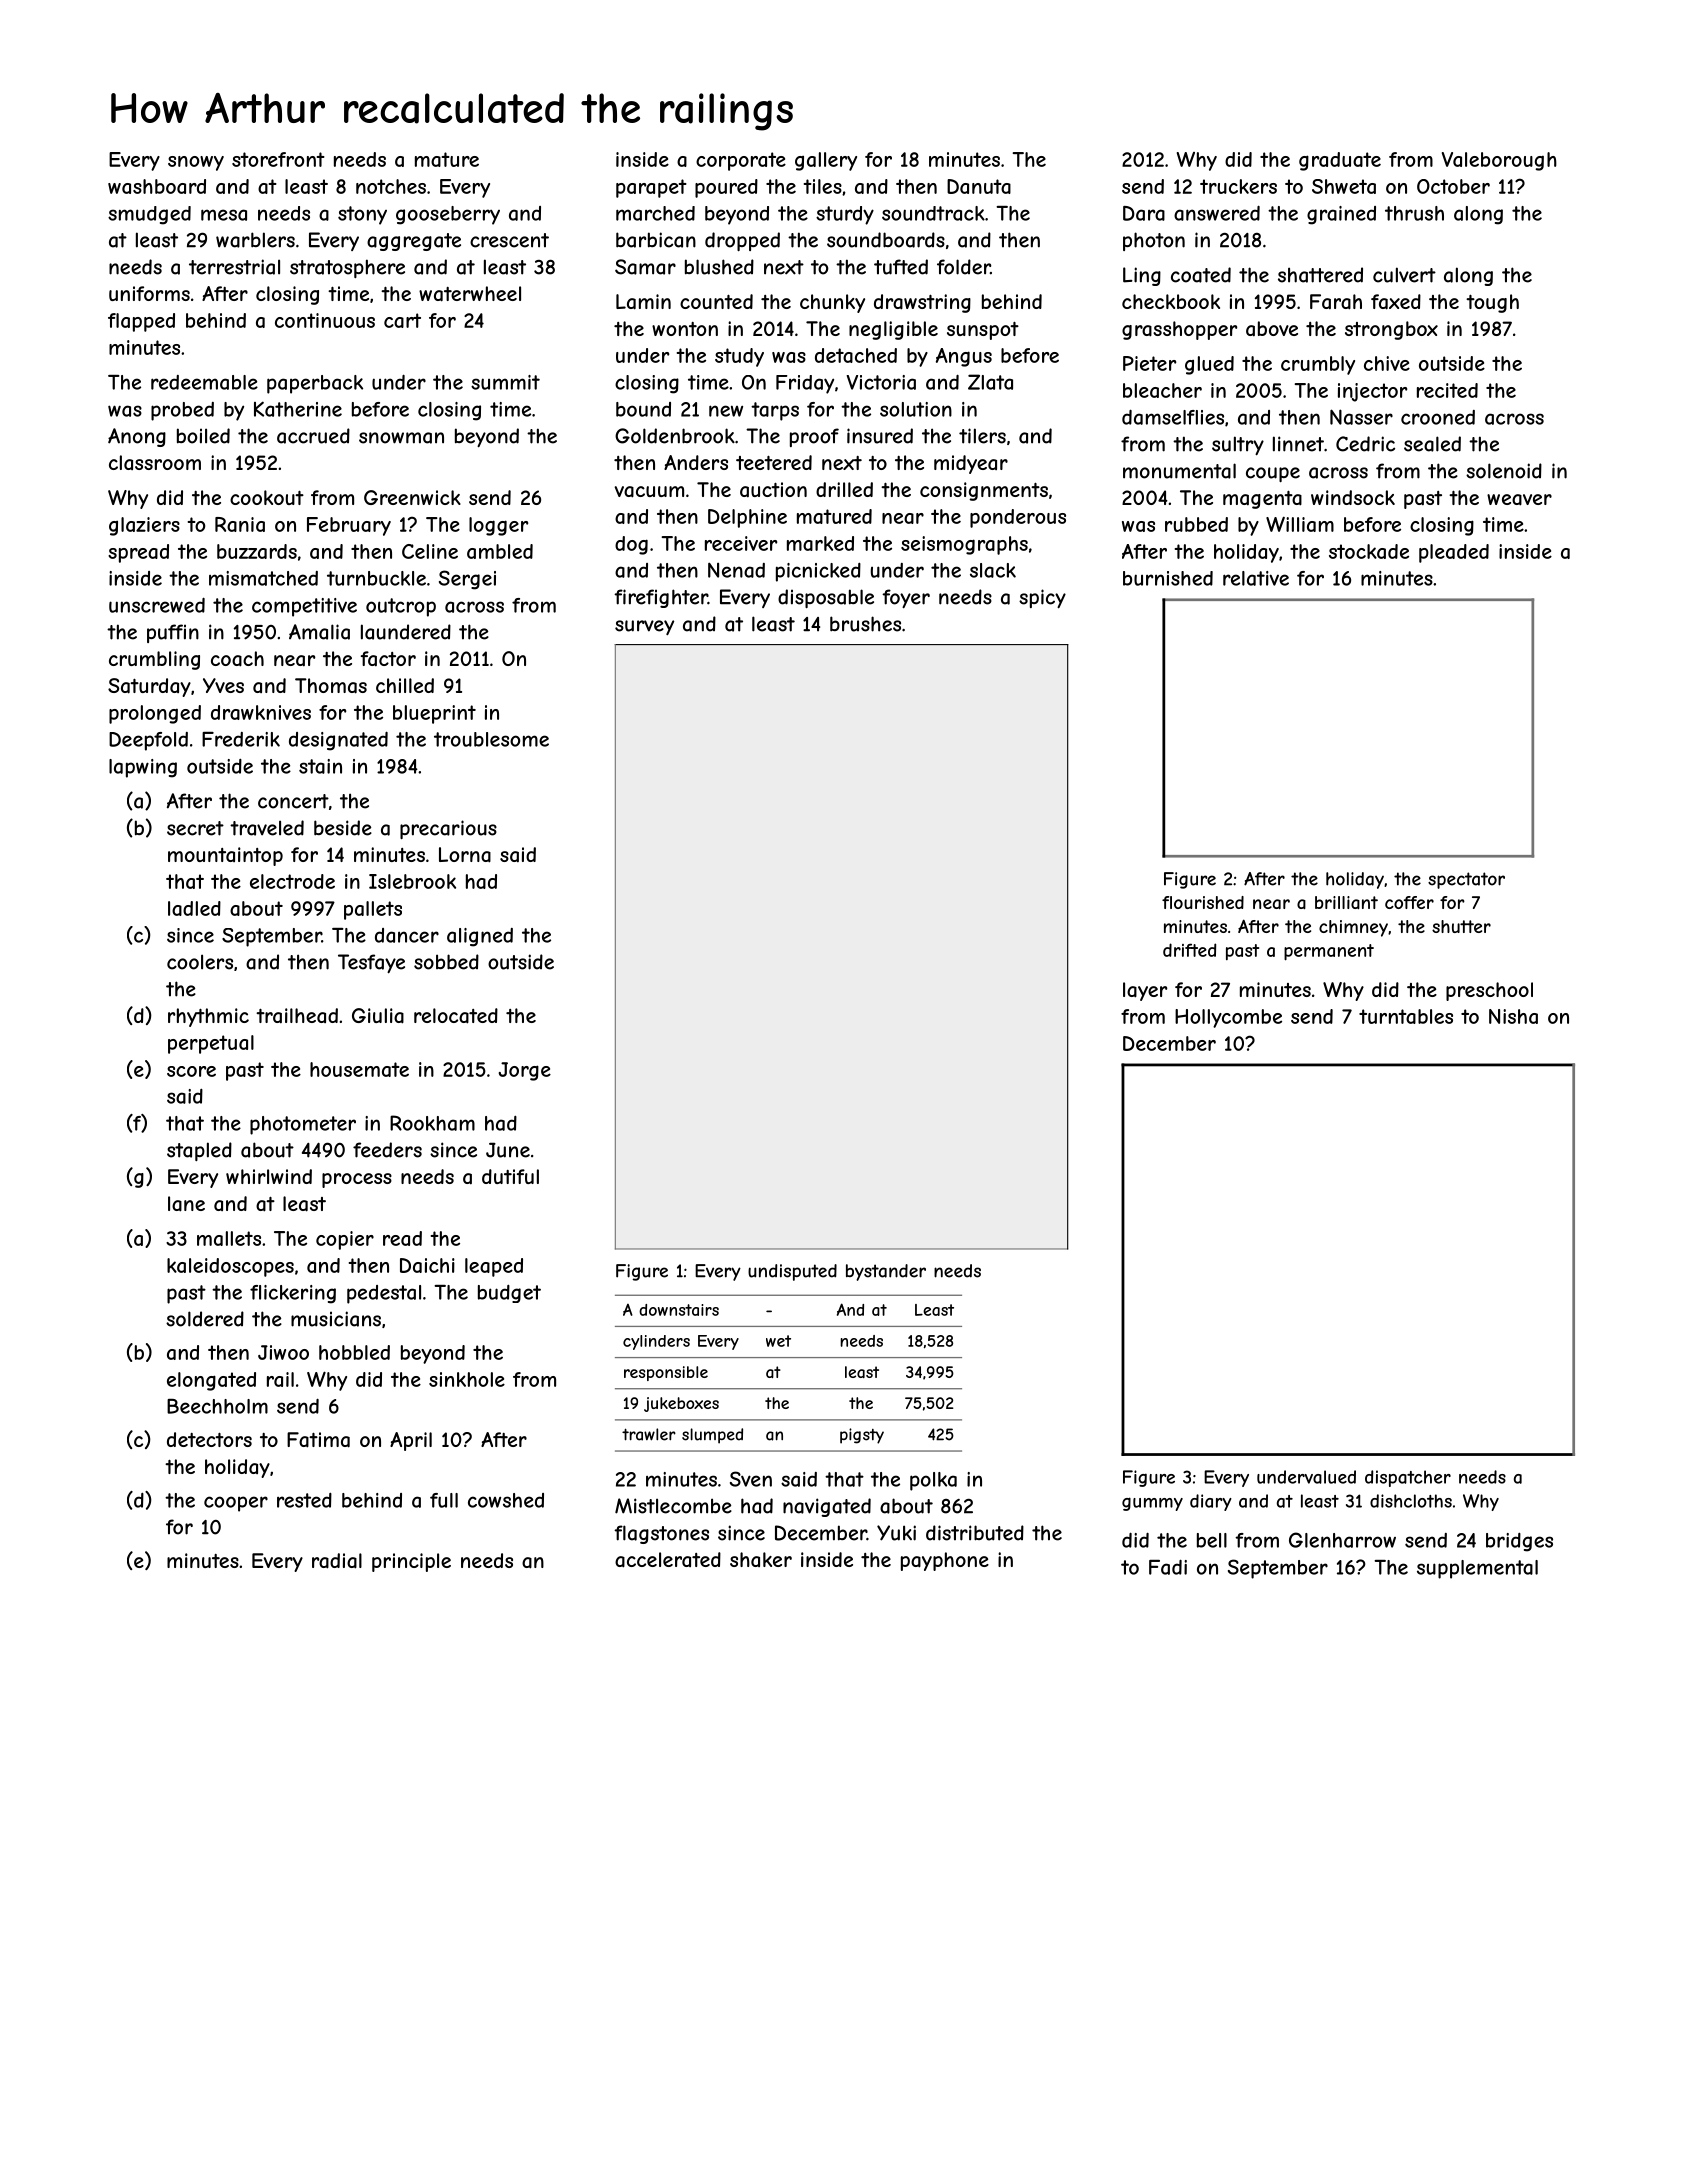 This screenshot has height=2178, width=1683. Describe the element at coordinates (411, 1562) in the screenshot. I see `principle` at that location.
